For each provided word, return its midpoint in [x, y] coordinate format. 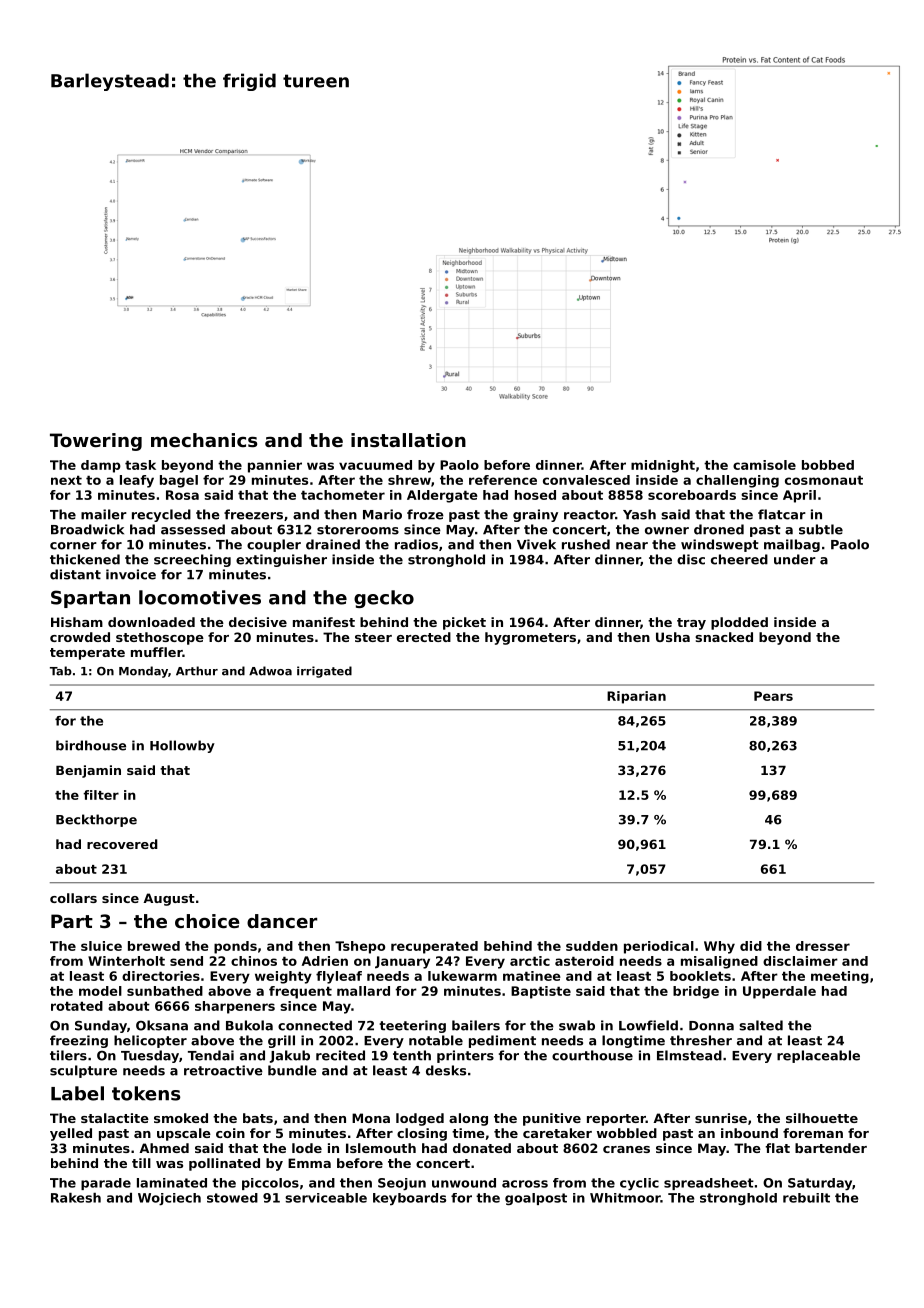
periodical [659, 947]
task [140, 465]
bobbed [828, 465]
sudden [592, 946]
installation [408, 440]
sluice [101, 946]
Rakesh [76, 1198]
